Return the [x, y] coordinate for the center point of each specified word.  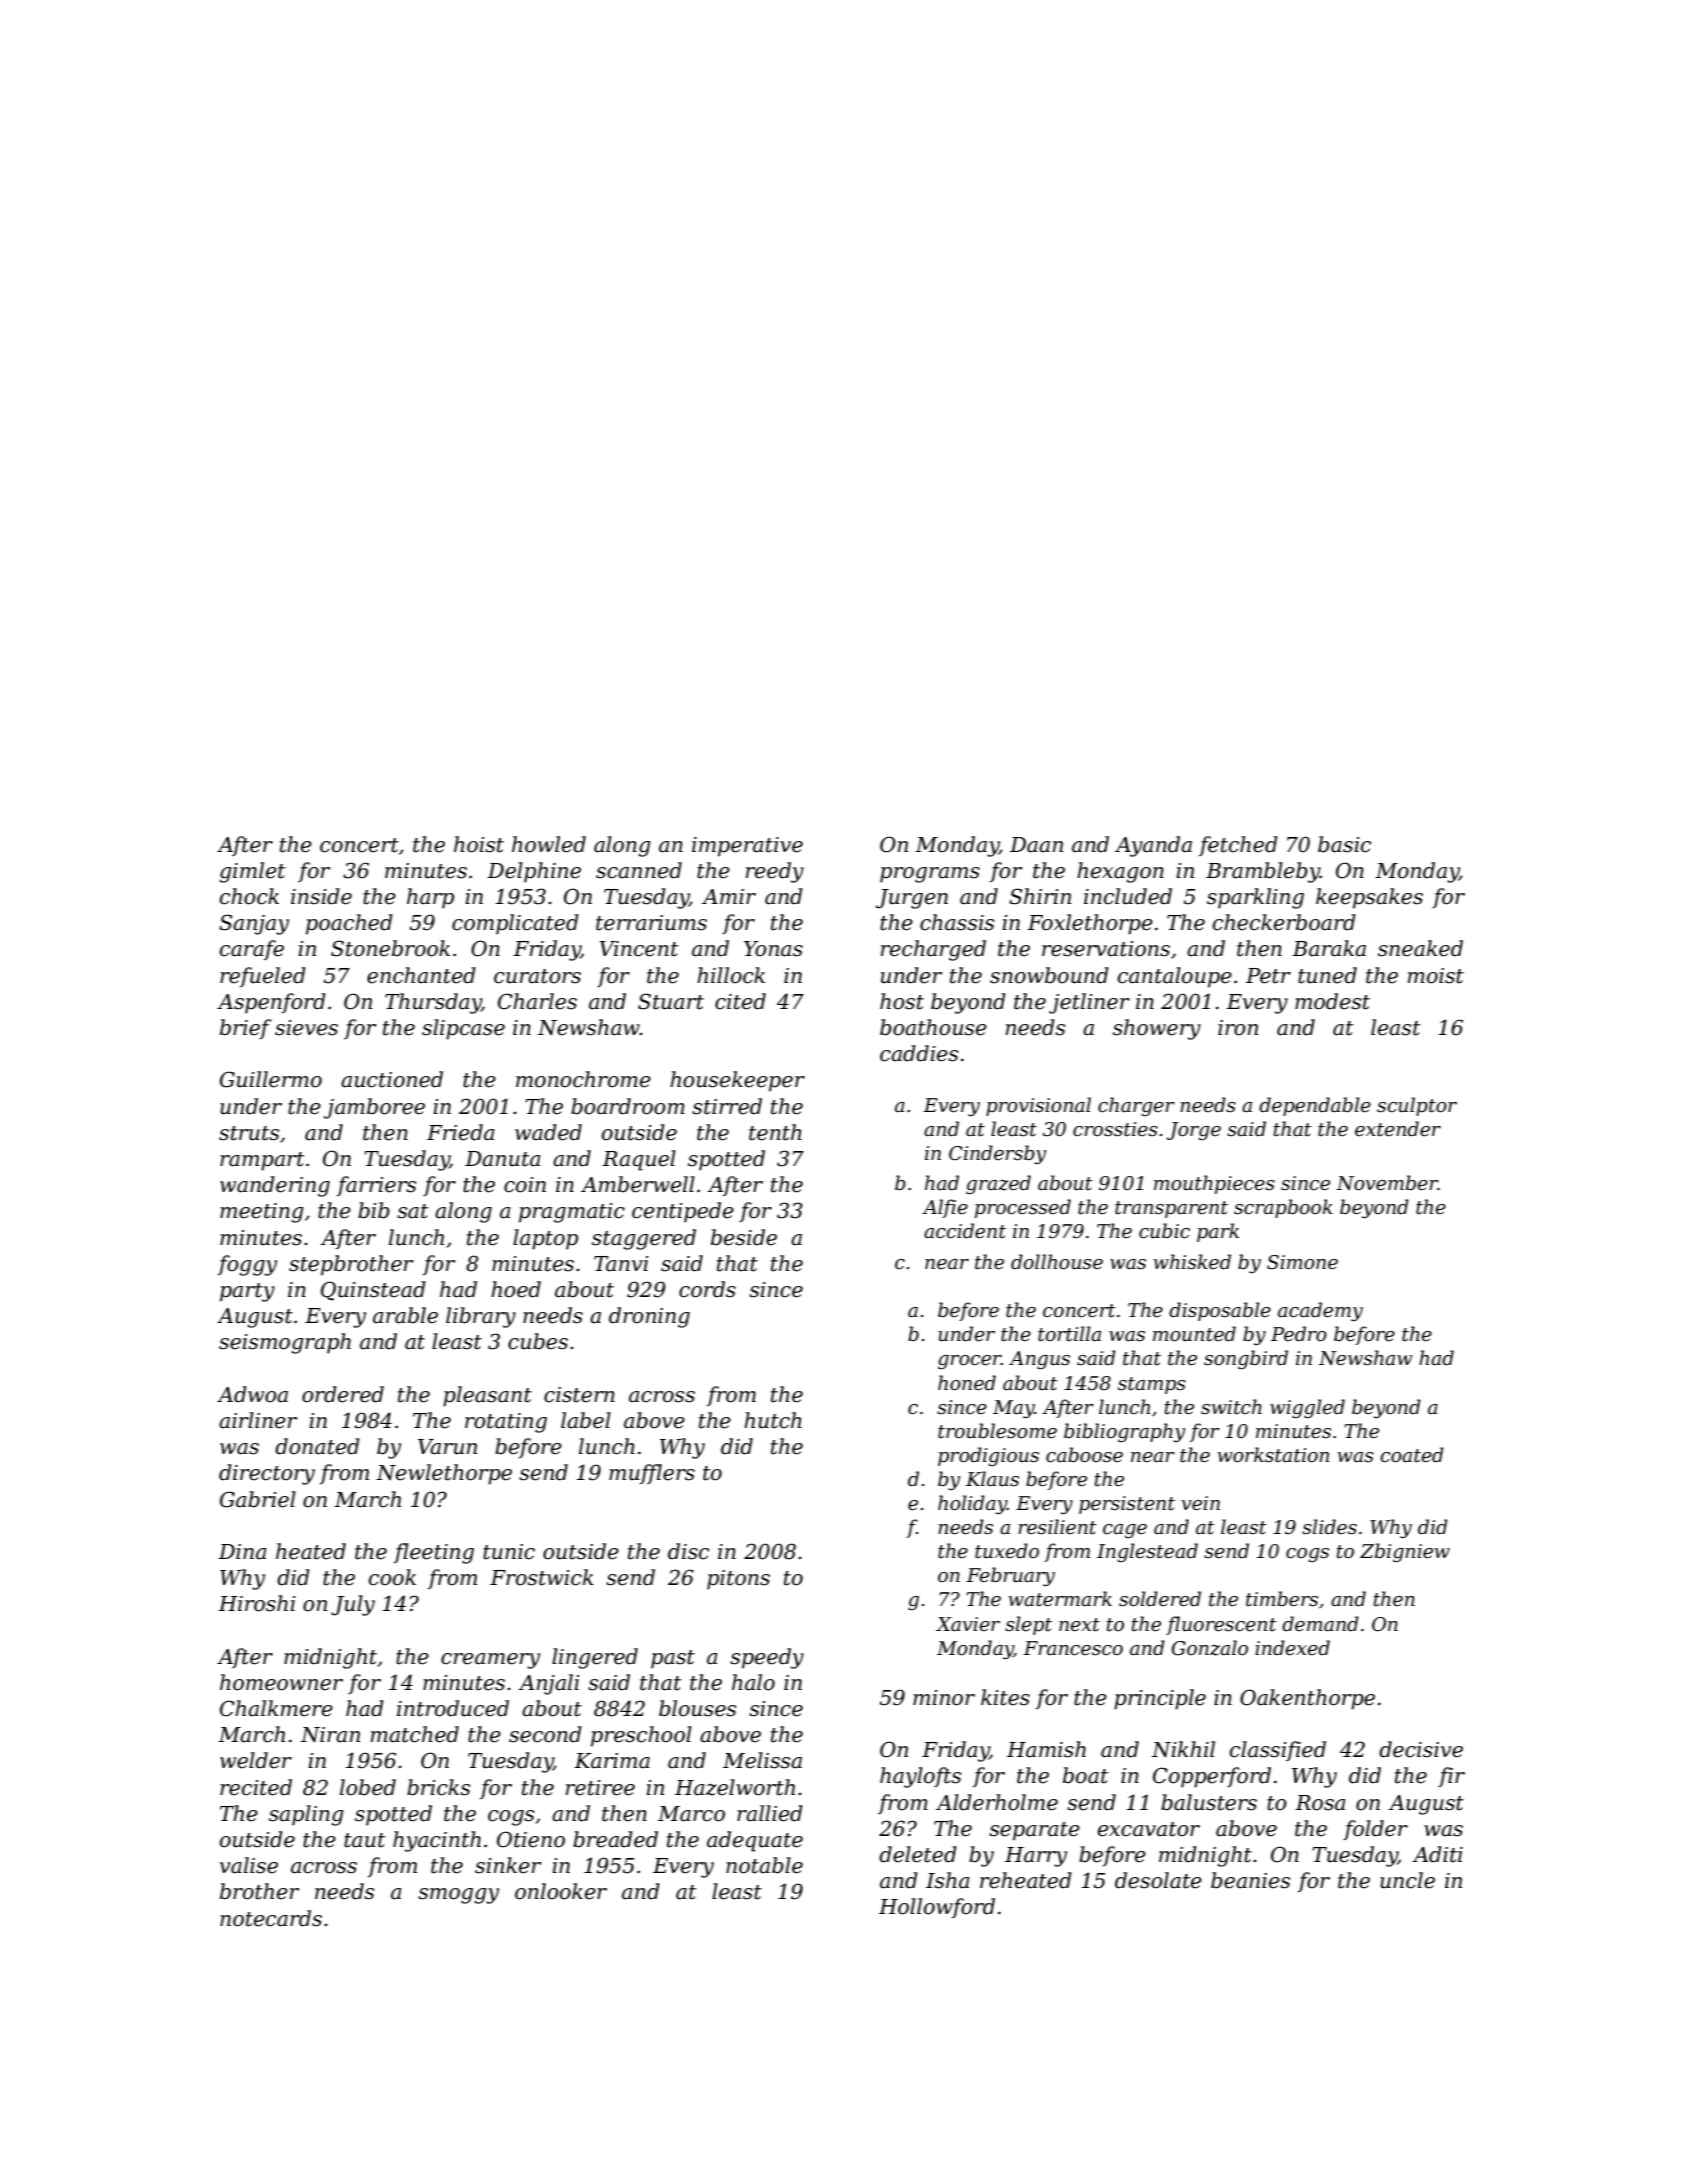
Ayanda [1153, 846]
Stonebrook [390, 948]
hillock [731, 975]
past [673, 1659]
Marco [691, 1814]
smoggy [458, 1896]
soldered [1160, 1599]
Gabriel [258, 1499]
